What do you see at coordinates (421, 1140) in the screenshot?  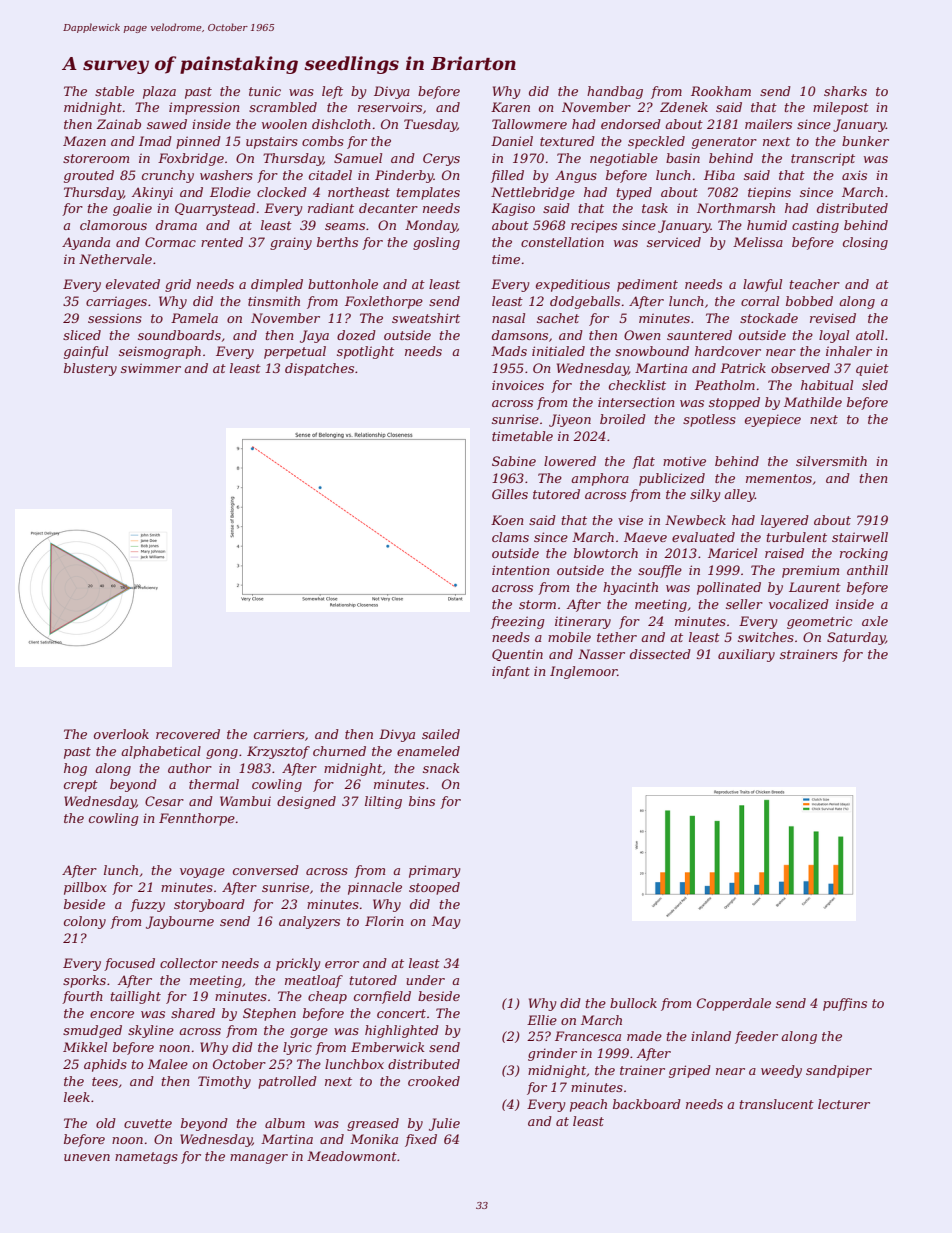 I see `fixed` at bounding box center [421, 1140].
